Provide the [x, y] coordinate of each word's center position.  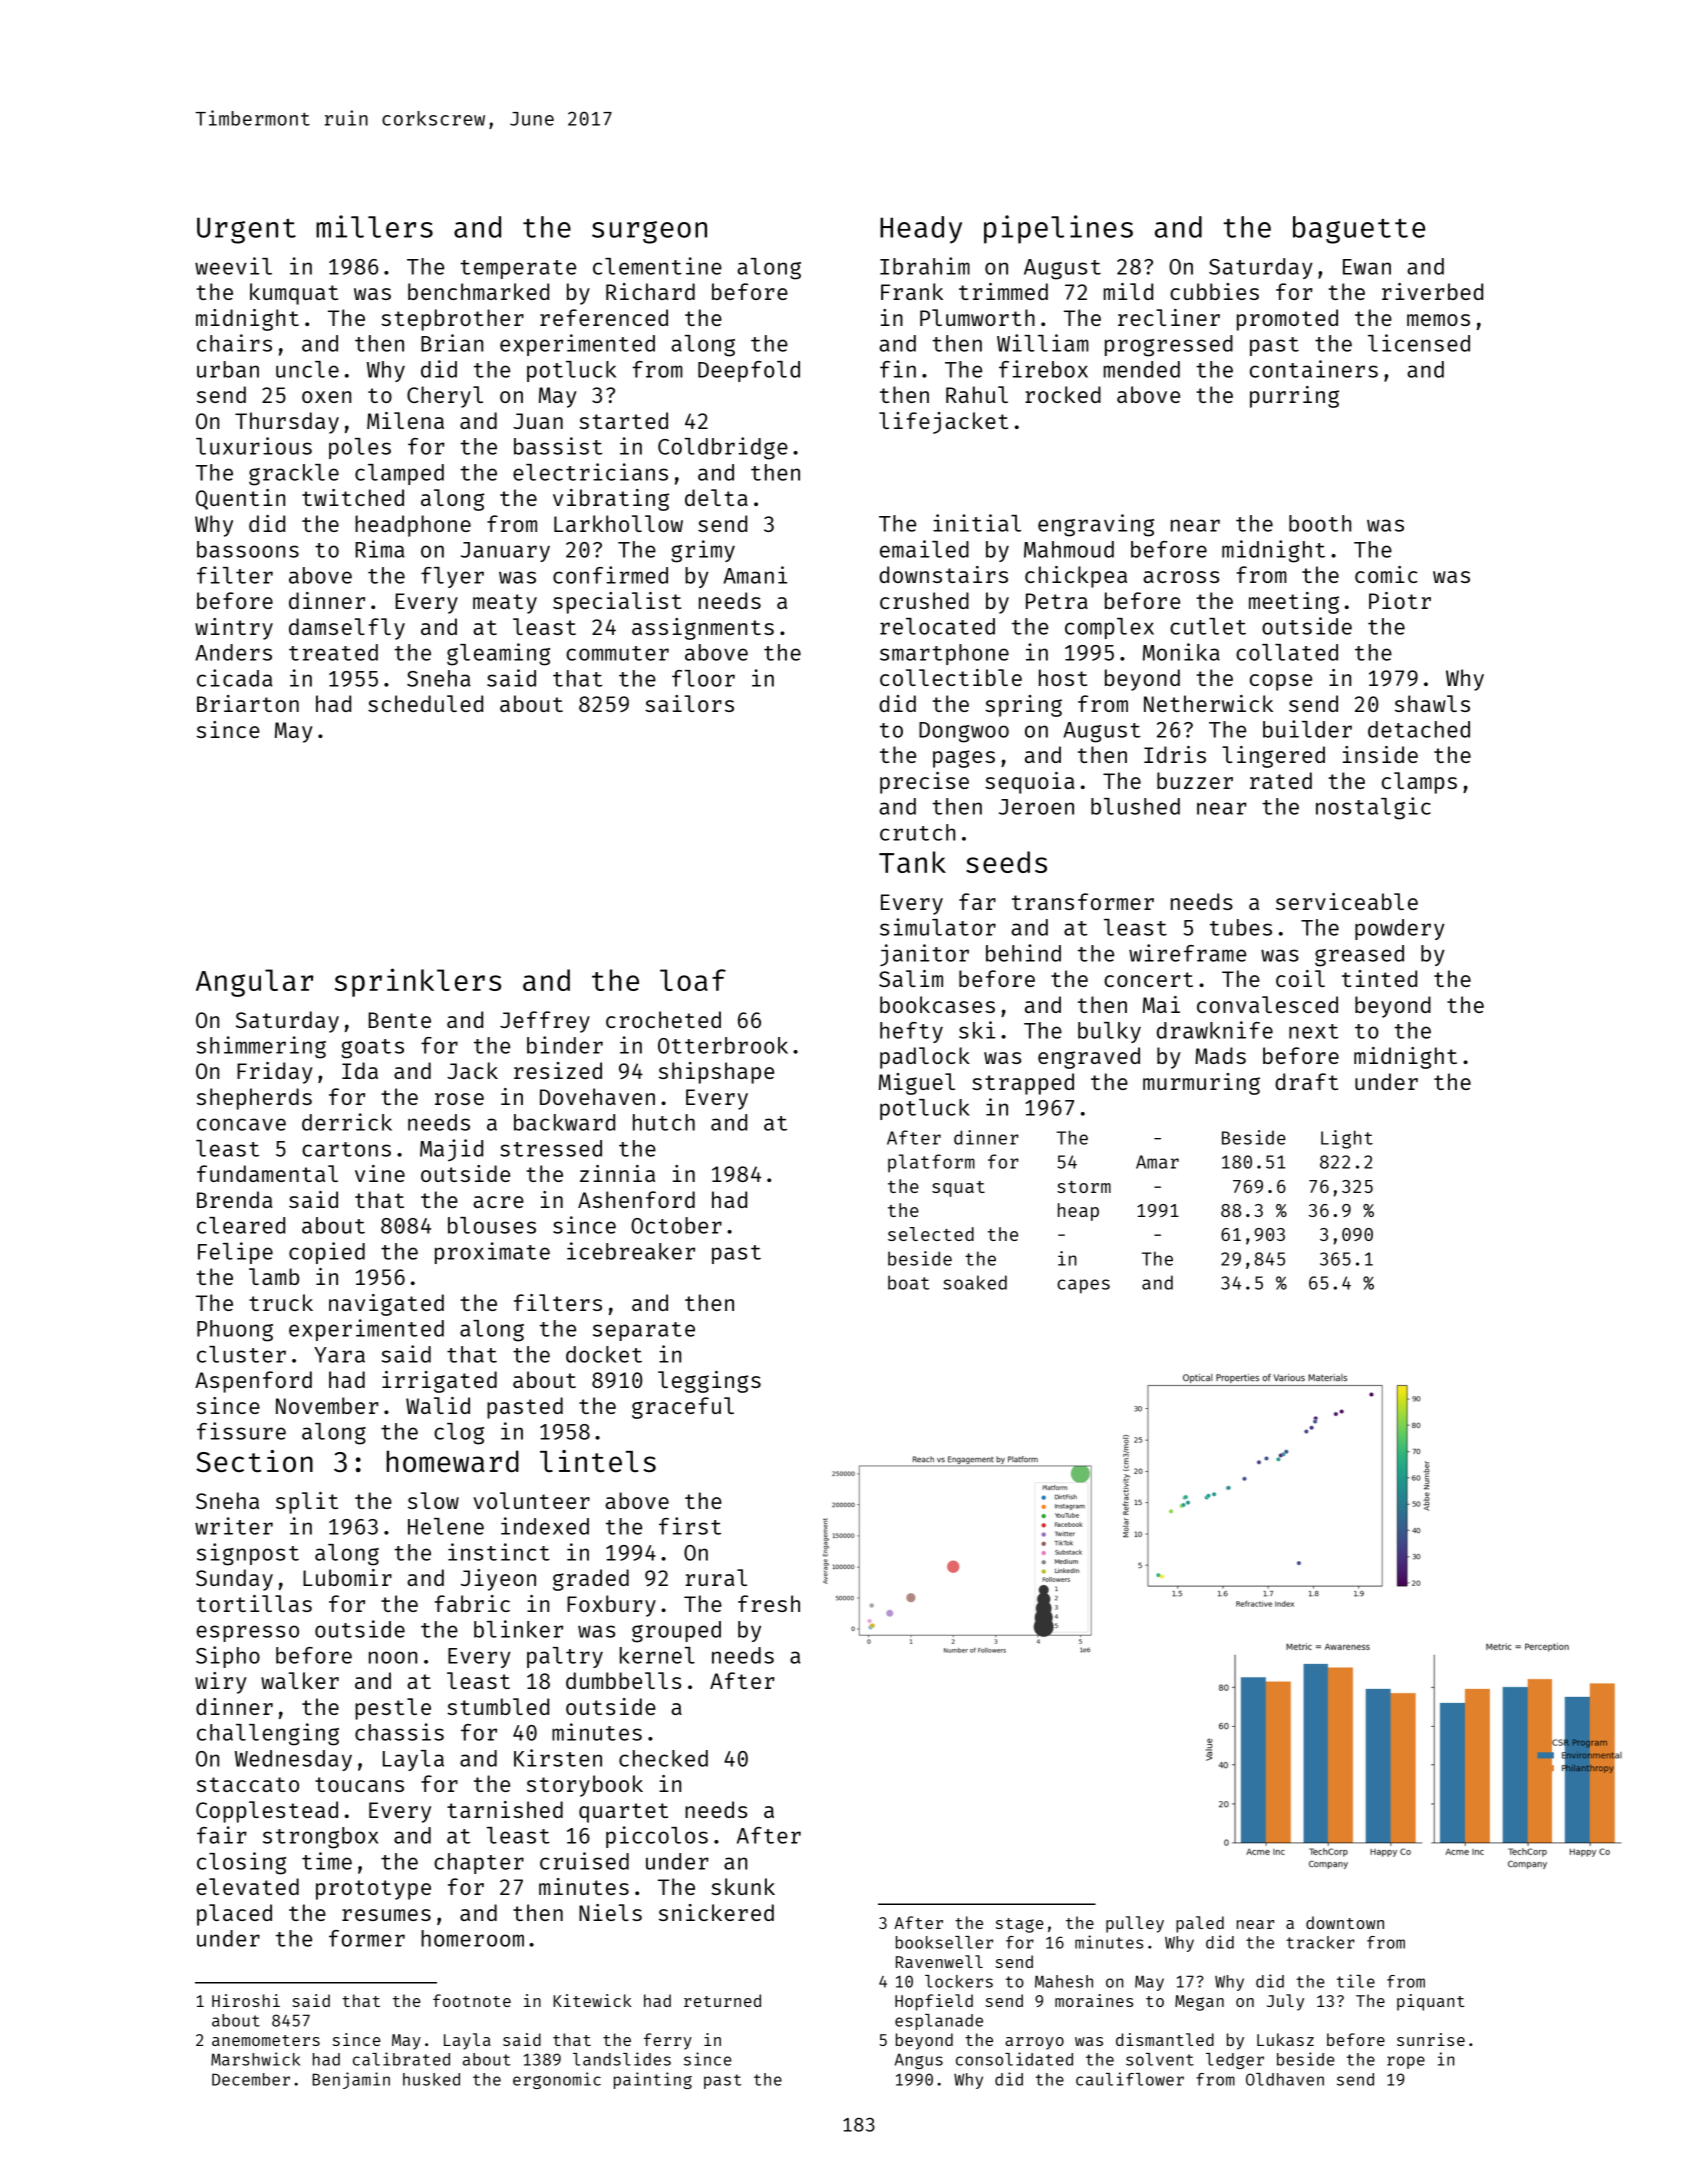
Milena [405, 420]
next [1313, 1031]
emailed [924, 549]
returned [722, 2000]
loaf [693, 980]
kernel [657, 1655]
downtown [1345, 1922]
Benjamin [351, 2080]
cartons [346, 1149]
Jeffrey [545, 1022]
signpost [248, 1554]
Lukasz [1285, 2039]
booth [1320, 523]
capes [1083, 1286]
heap [1078, 1212]
